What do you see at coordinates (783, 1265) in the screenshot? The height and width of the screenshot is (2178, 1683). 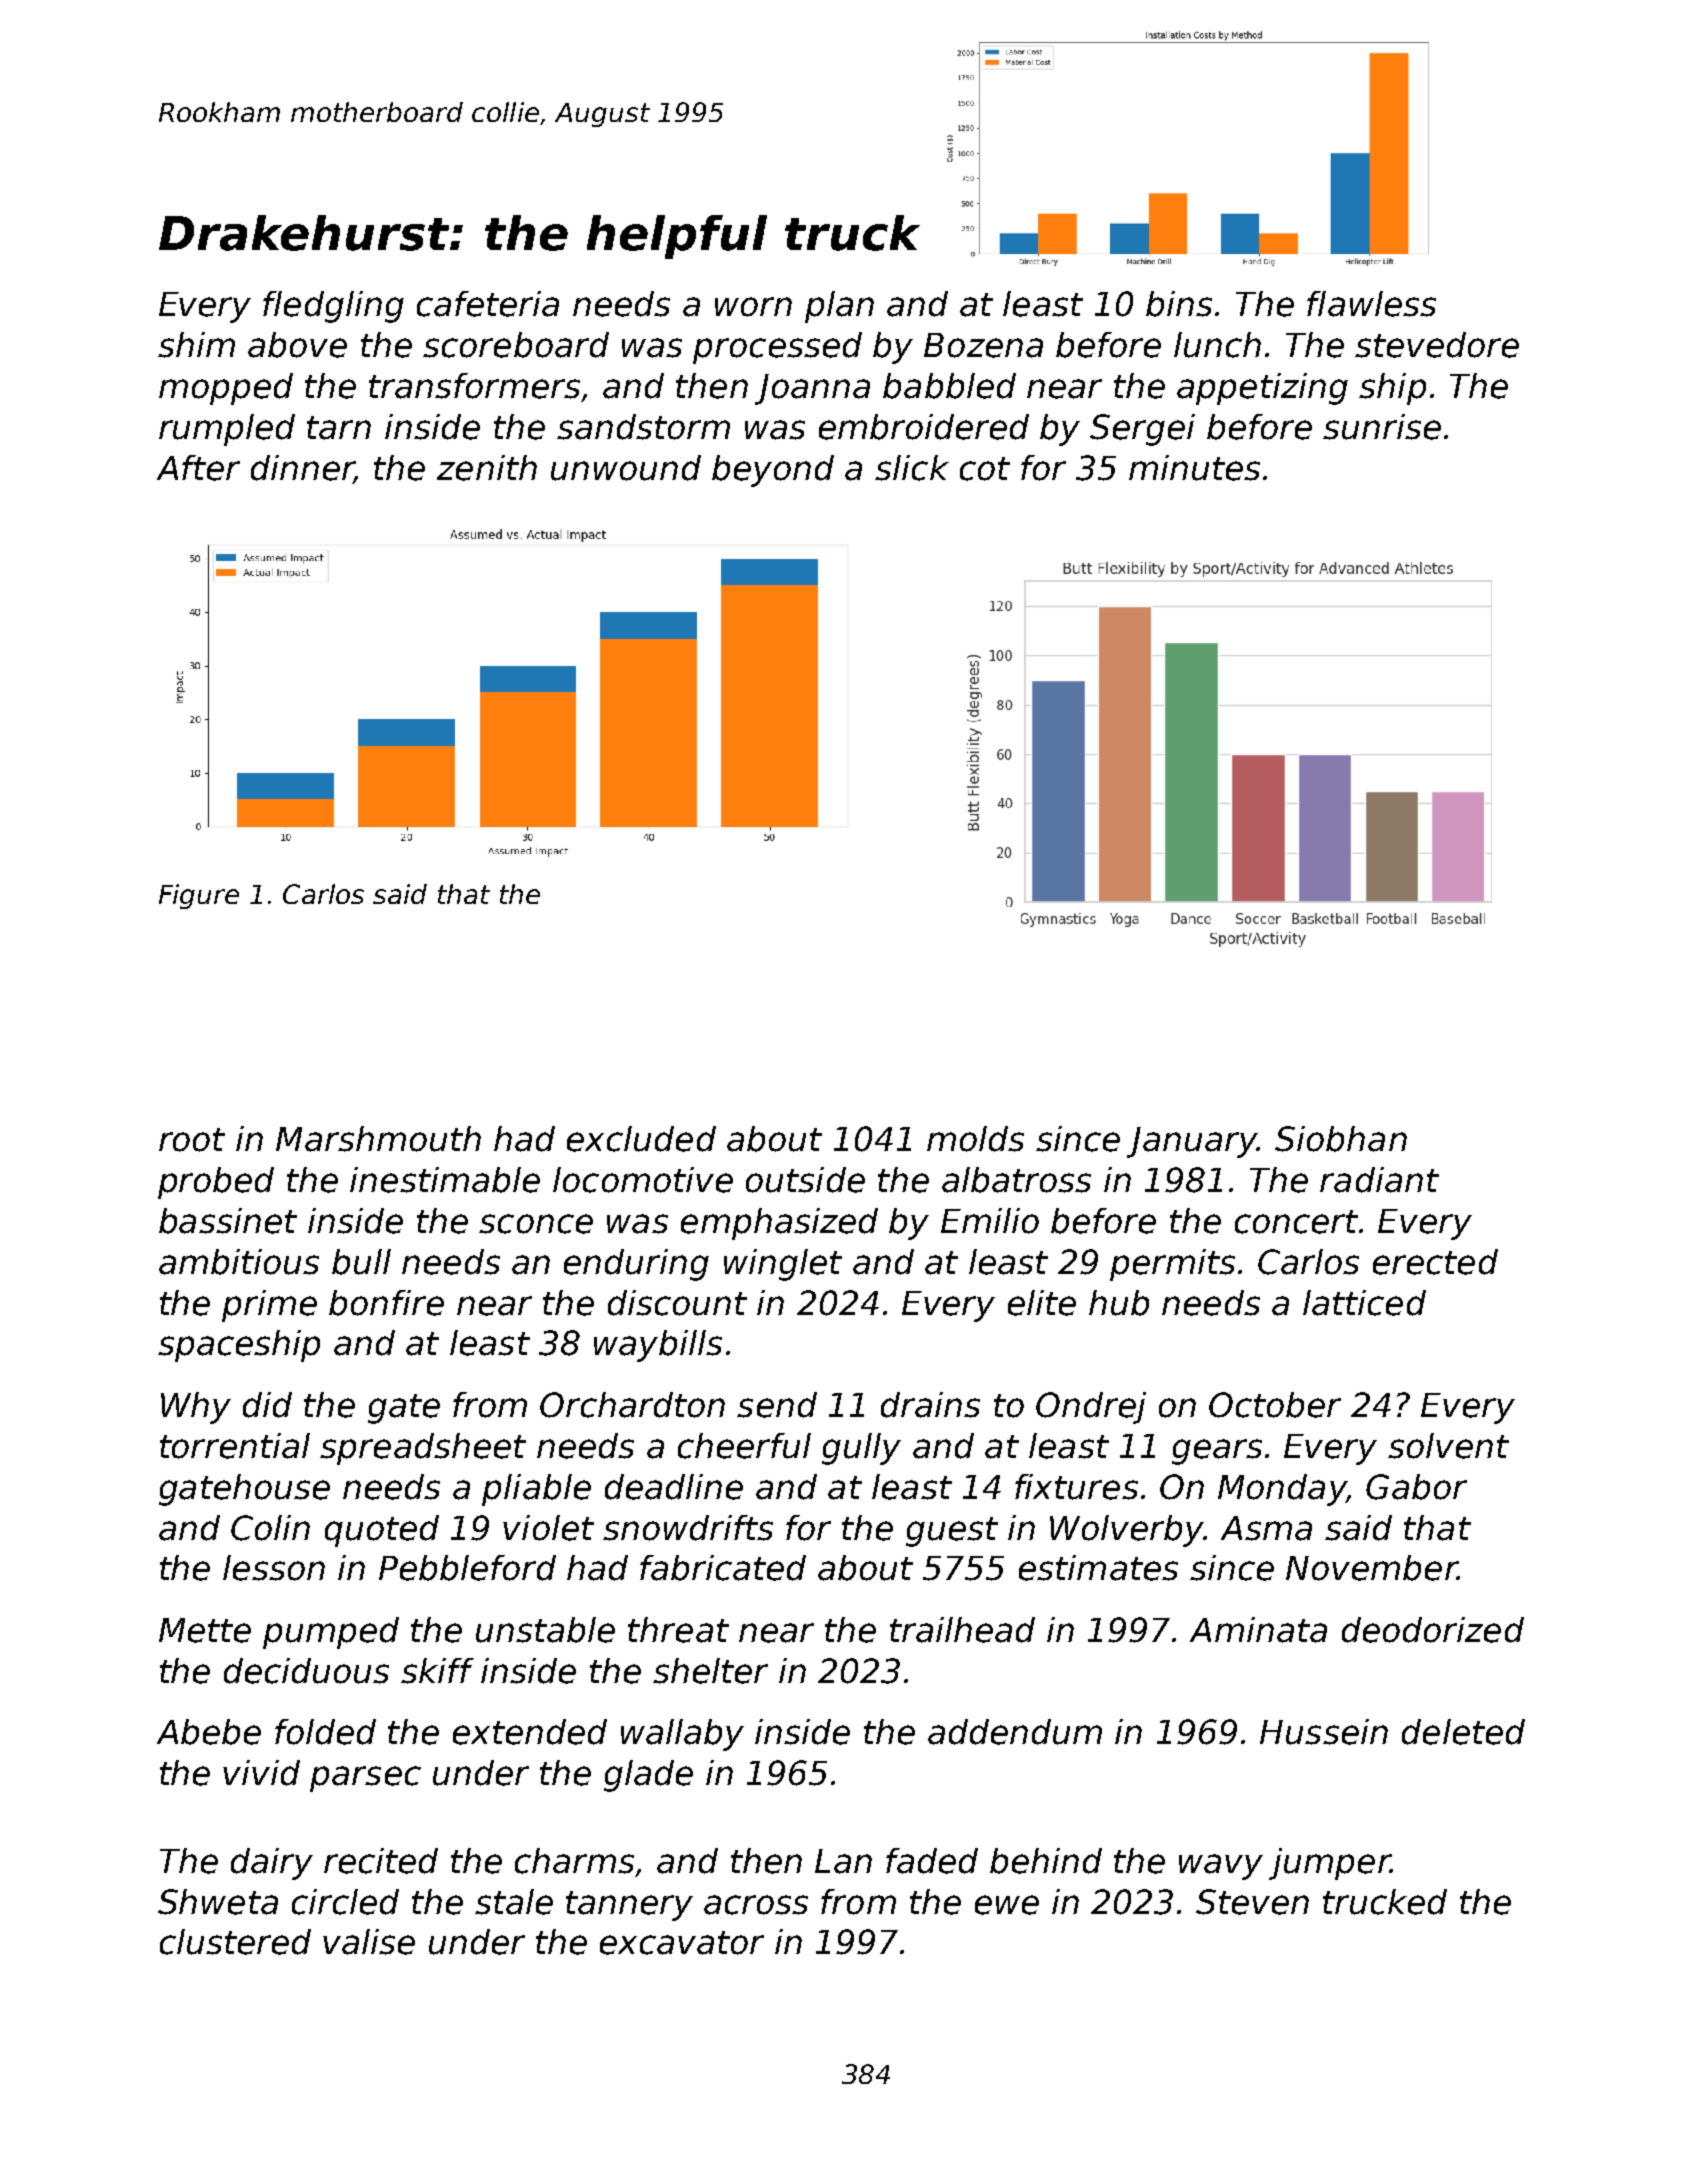 I see `winglet` at bounding box center [783, 1265].
